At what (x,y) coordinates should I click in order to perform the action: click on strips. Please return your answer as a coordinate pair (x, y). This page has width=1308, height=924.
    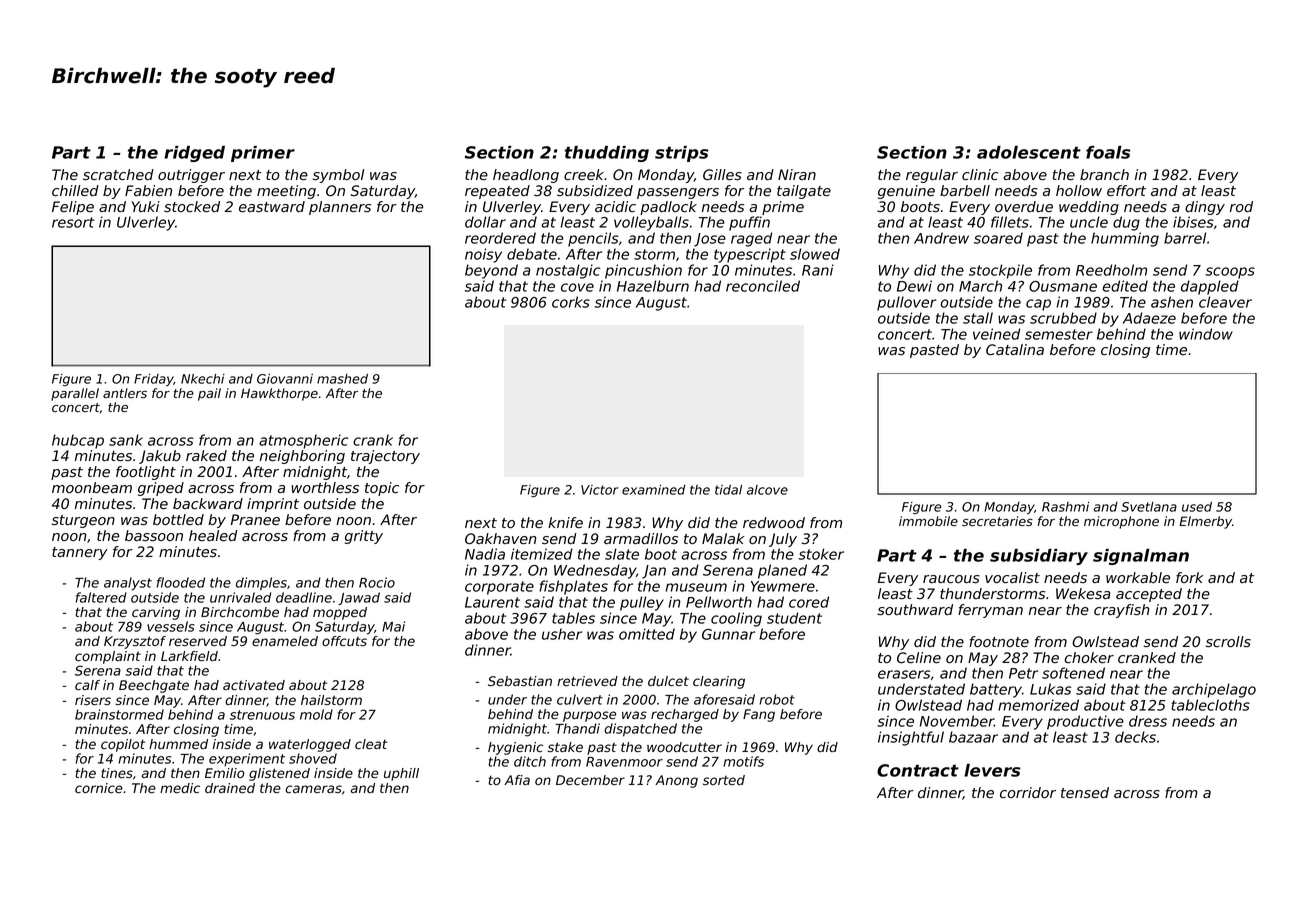
    Looking at the image, I should click on (681, 154).
